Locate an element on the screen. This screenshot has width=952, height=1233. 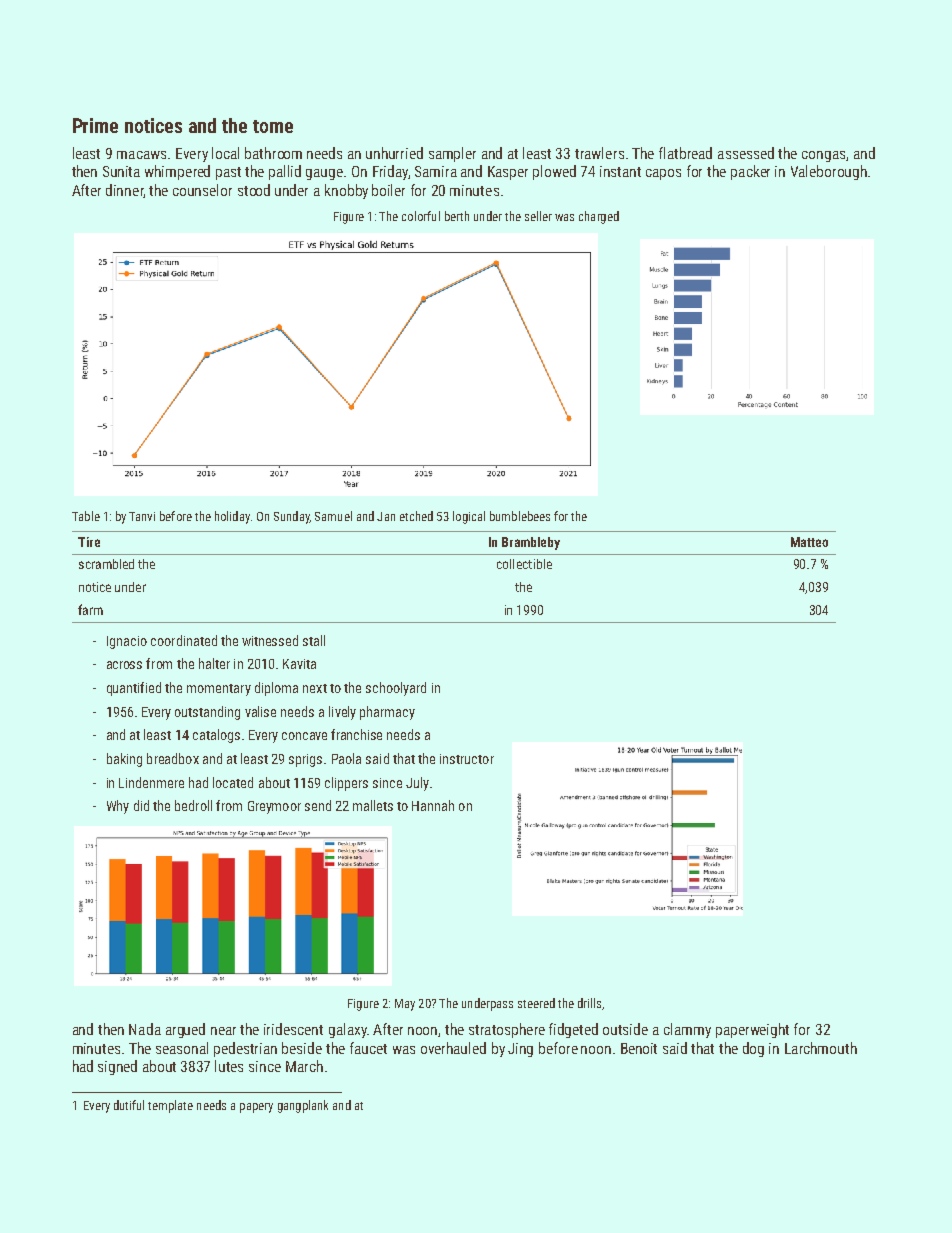
collectible is located at coordinates (524, 564).
